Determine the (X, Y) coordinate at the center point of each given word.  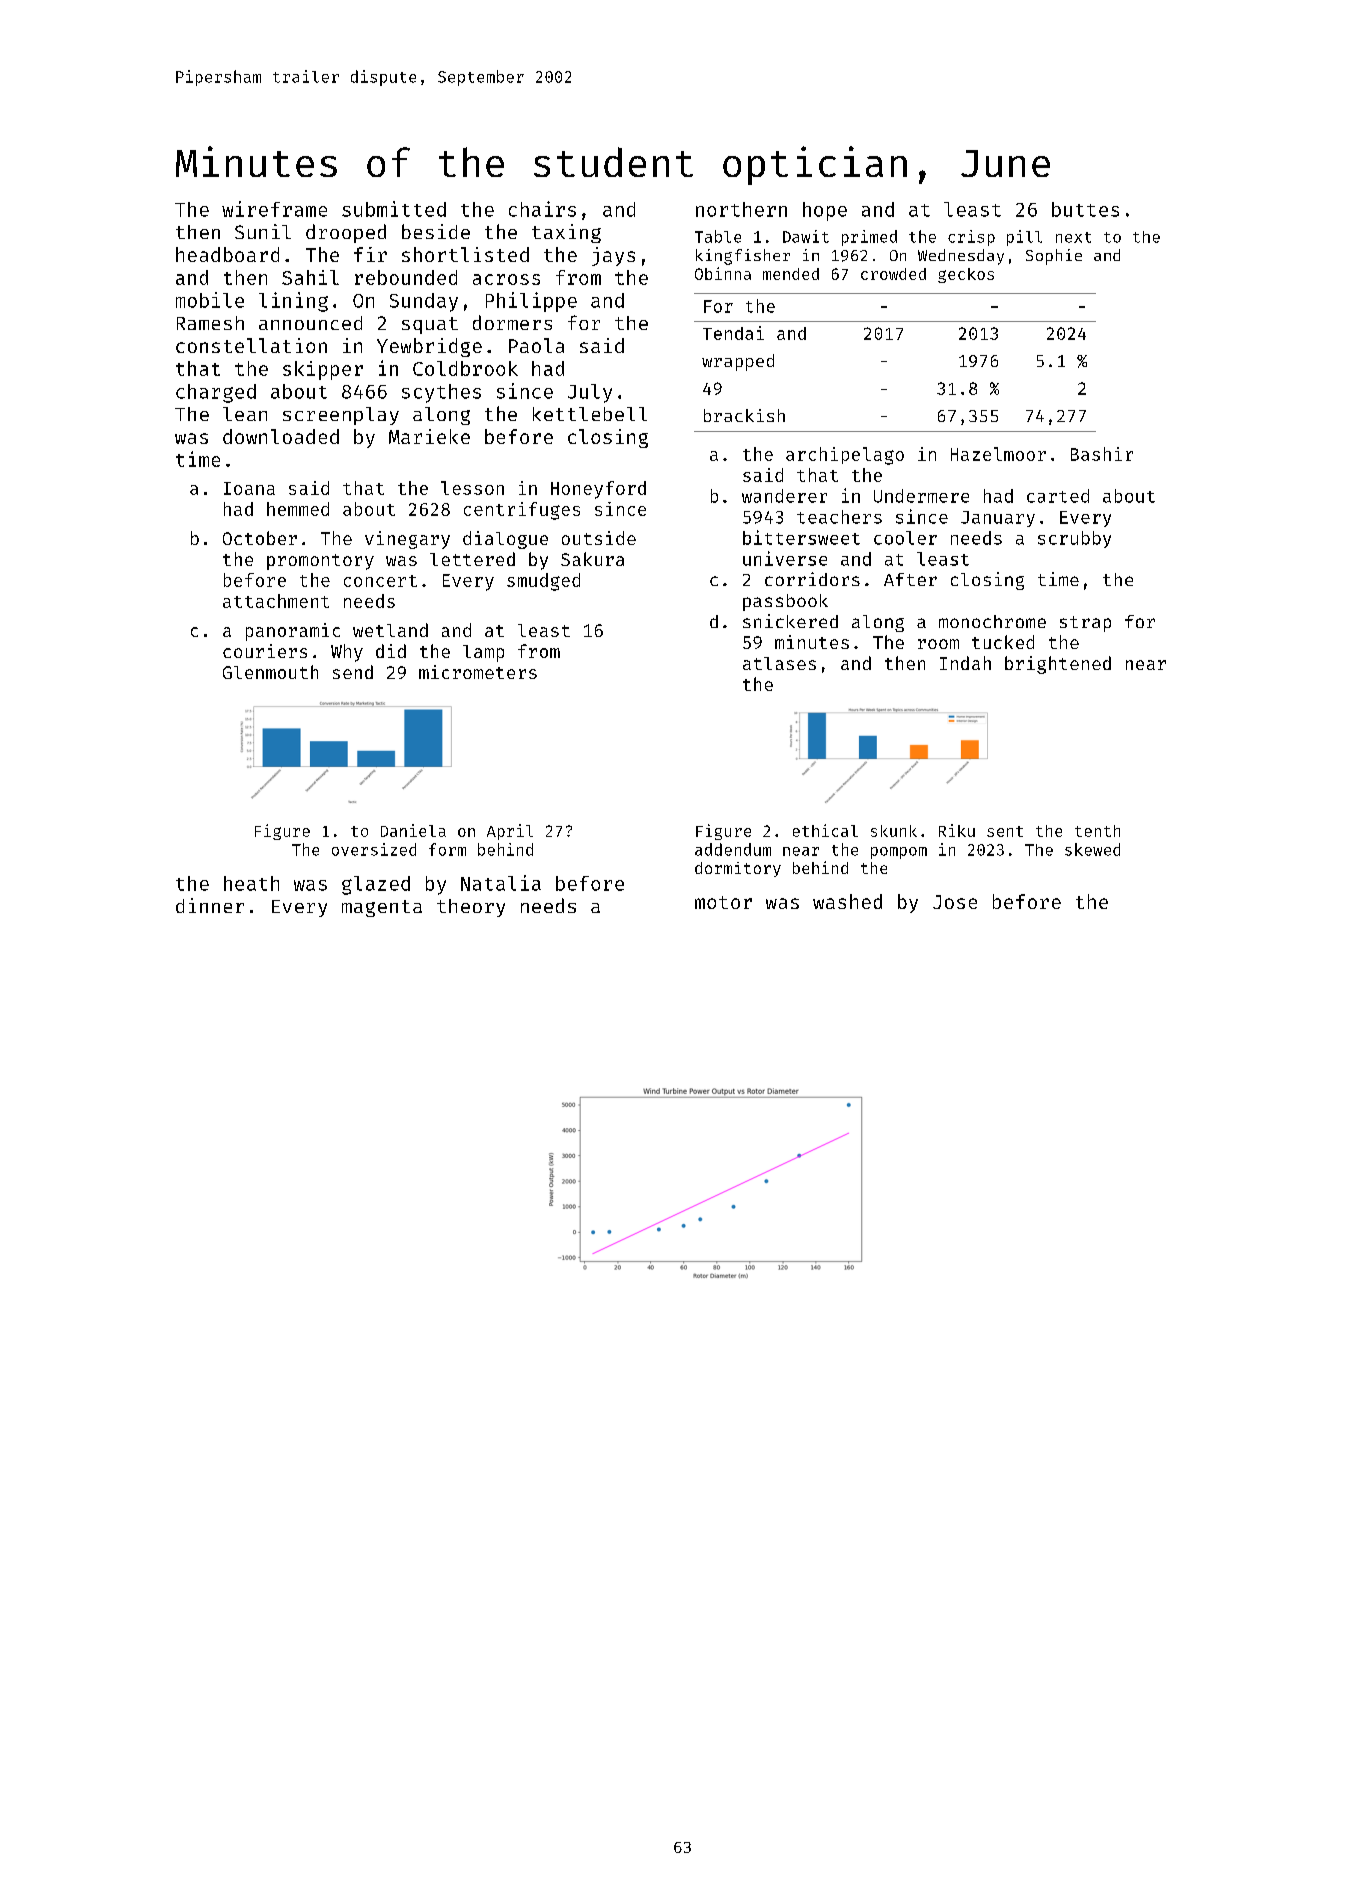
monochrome (992, 621)
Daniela (413, 830)
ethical (825, 830)
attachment (276, 601)
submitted (394, 209)
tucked (1003, 642)
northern (741, 209)
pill (1024, 238)
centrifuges (522, 511)
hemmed (298, 509)
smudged (543, 582)
